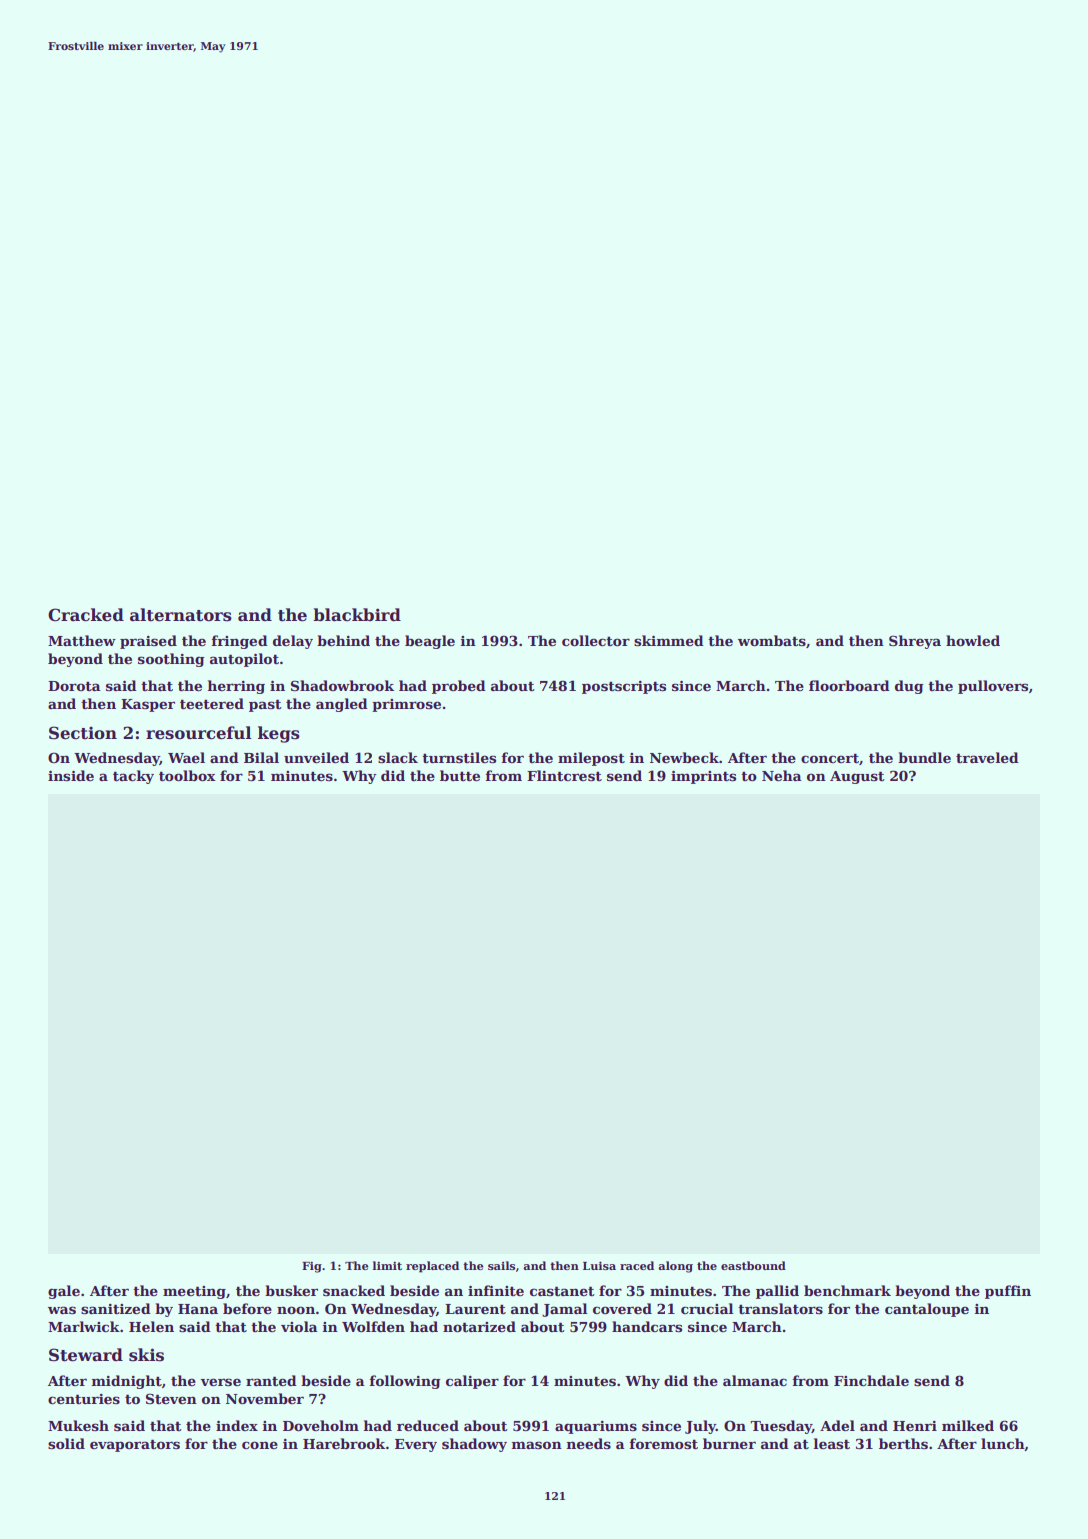  Describe the element at coordinates (857, 777) in the image. I see `August` at that location.
